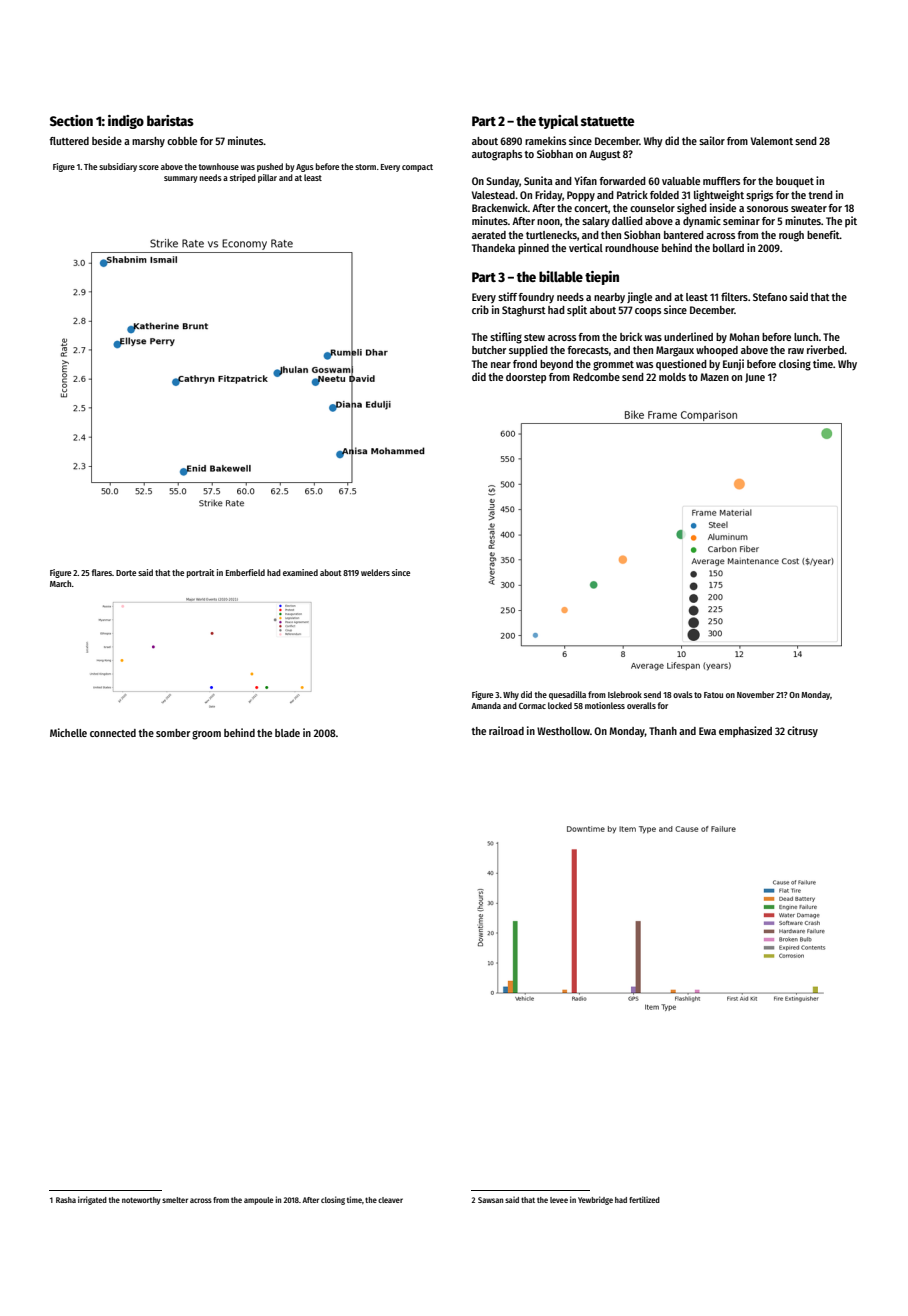 This screenshot has height=1316, width=908. I want to click on ovals, so click(683, 694).
